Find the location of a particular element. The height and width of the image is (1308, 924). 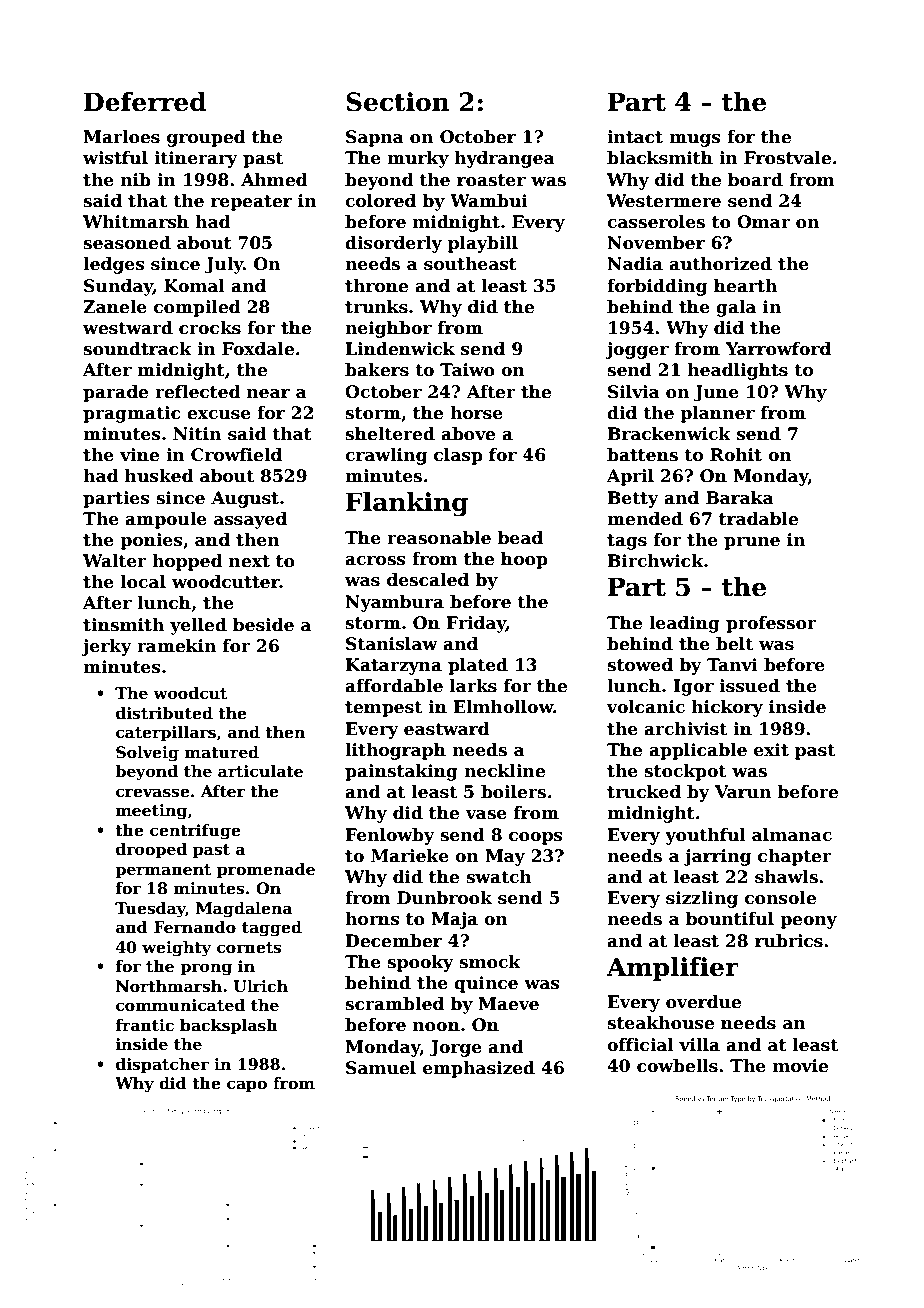

Section is located at coordinates (398, 102).
